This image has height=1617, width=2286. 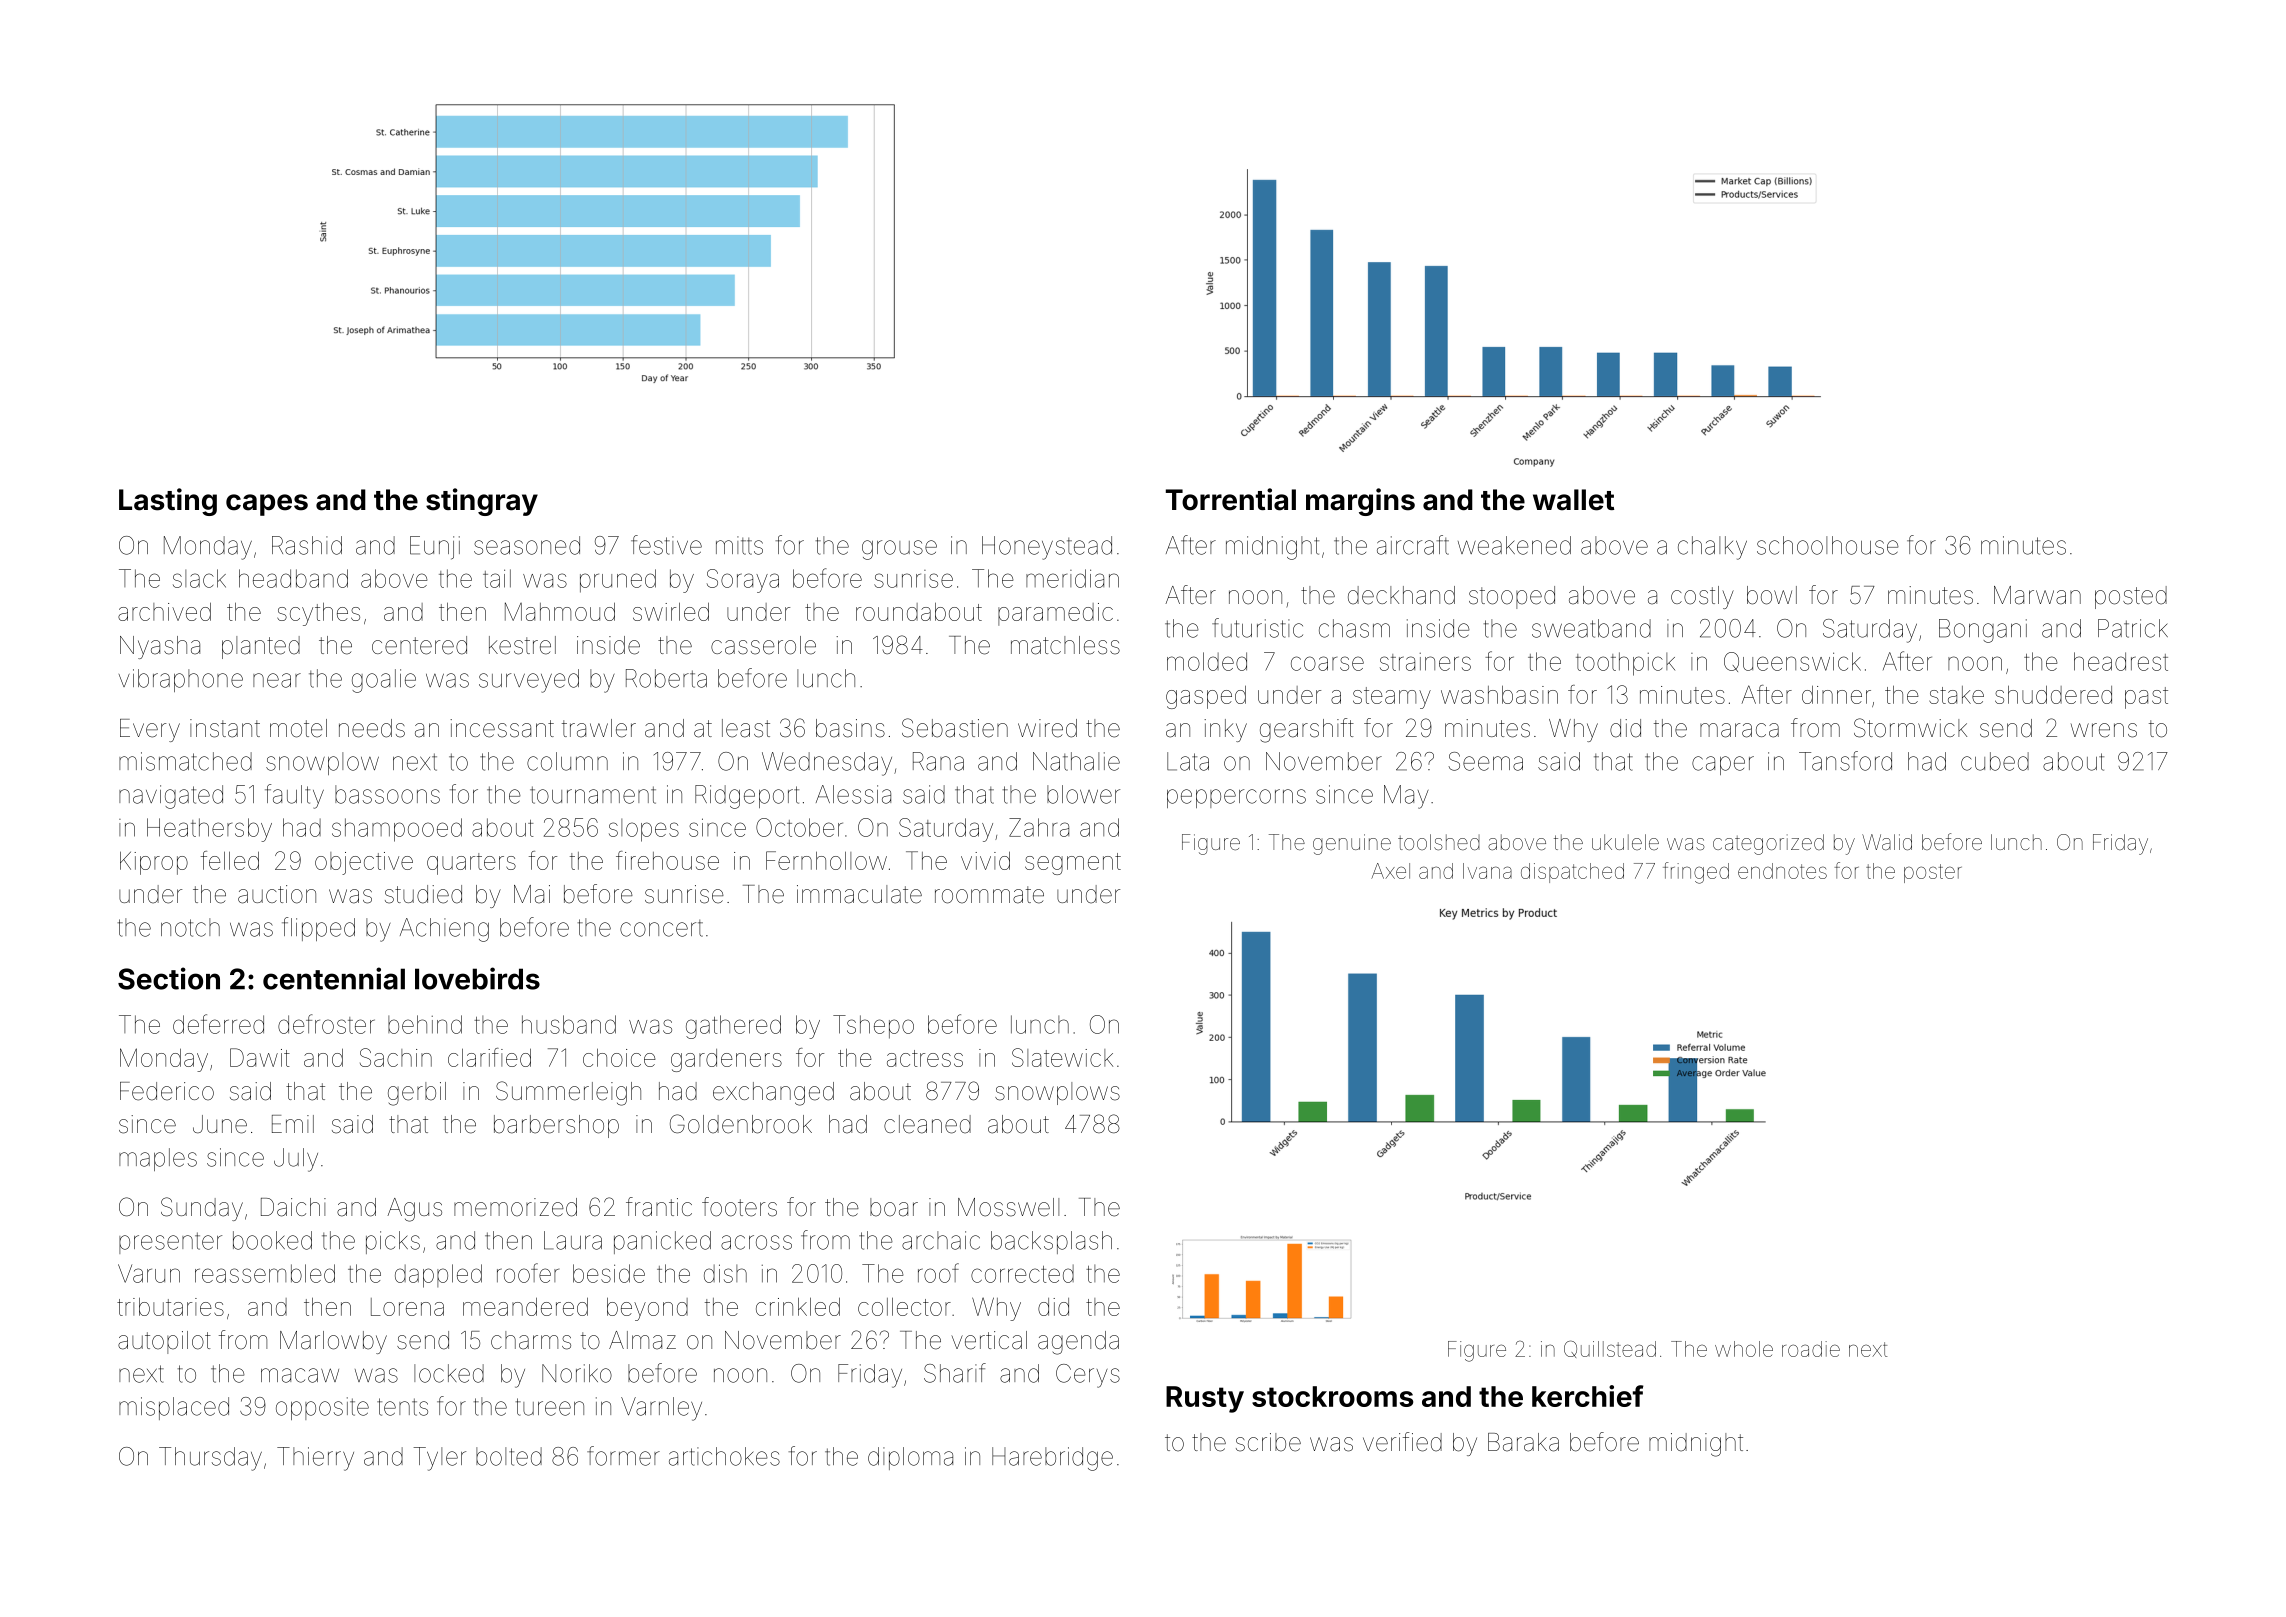 What do you see at coordinates (1360, 502) in the image?
I see `margins` at bounding box center [1360, 502].
